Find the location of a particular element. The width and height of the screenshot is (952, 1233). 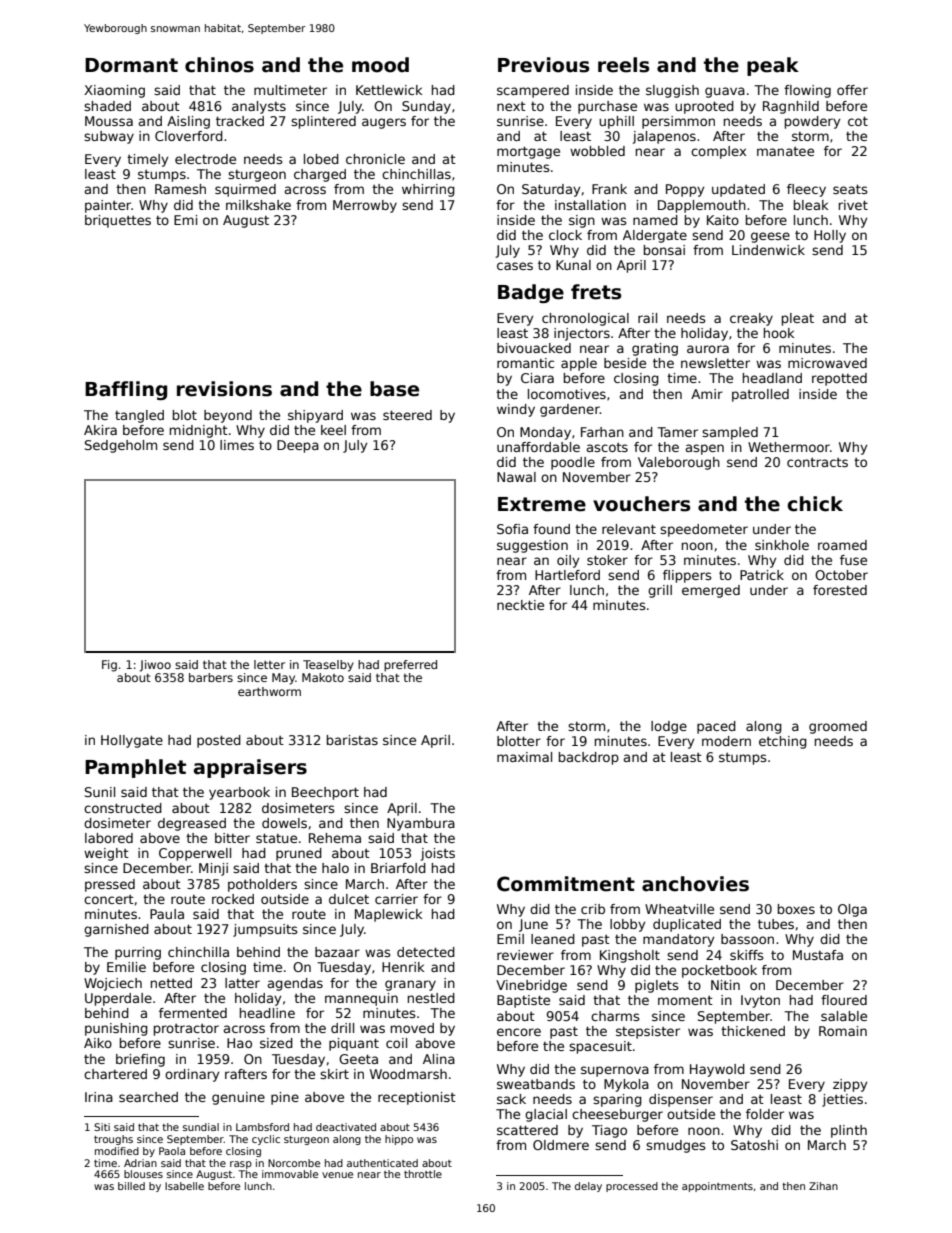

chinos is located at coordinates (219, 65).
